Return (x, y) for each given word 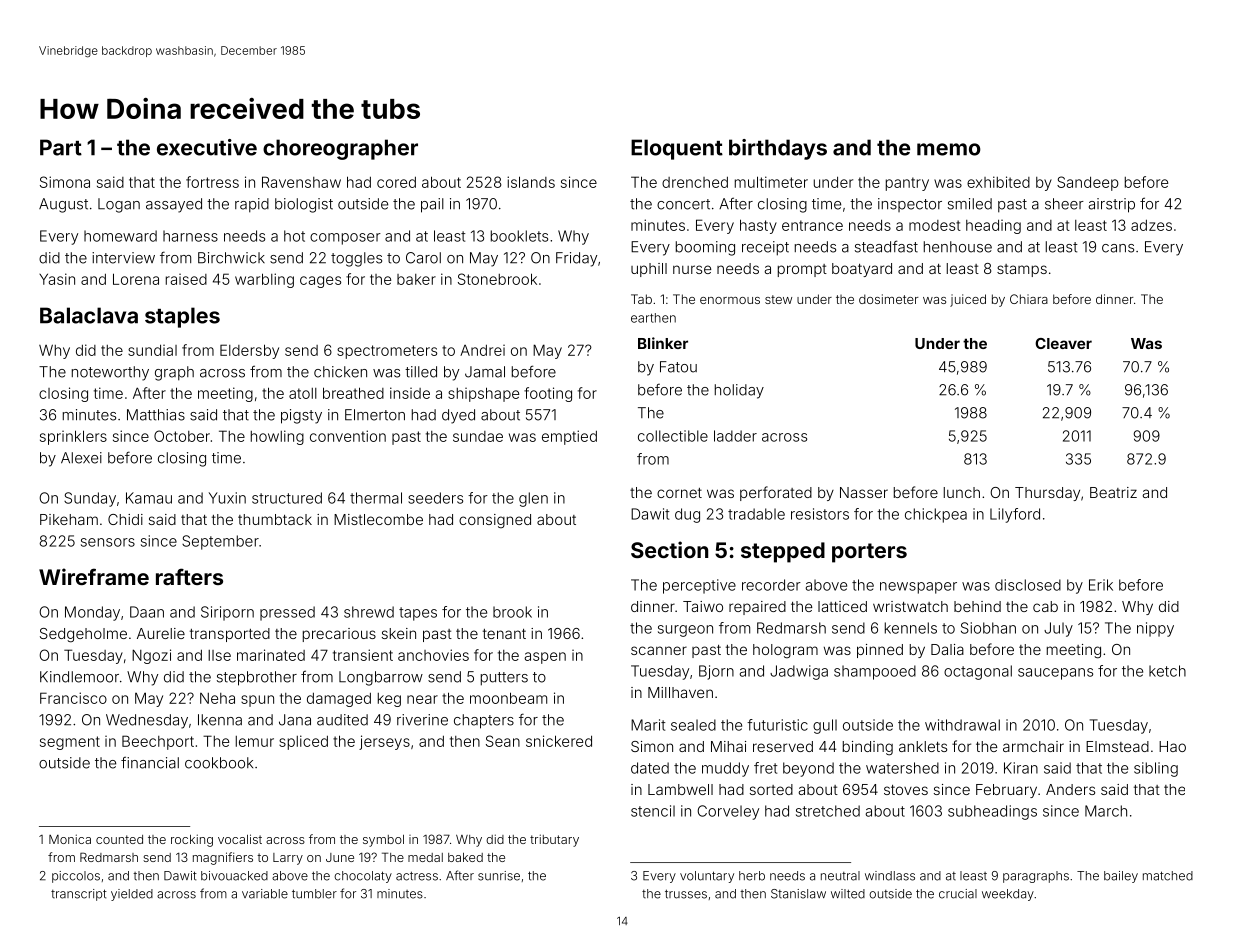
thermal (376, 498)
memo (949, 149)
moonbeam (508, 698)
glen (533, 499)
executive (207, 147)
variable (265, 894)
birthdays (778, 149)
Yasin (57, 279)
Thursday (1047, 494)
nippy (1155, 629)
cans (1118, 248)
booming (705, 248)
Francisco (73, 698)
